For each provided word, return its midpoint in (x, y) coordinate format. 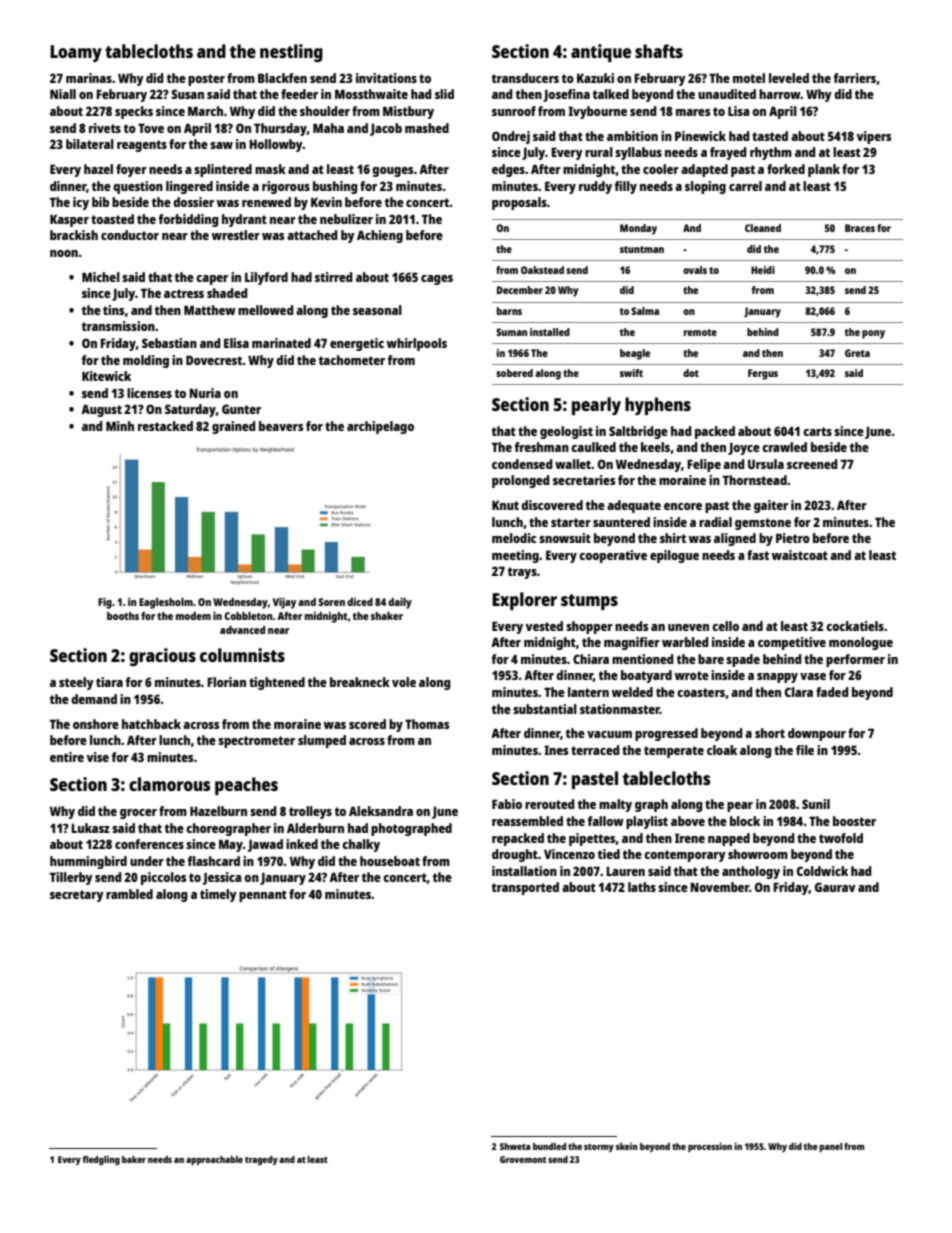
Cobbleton (248, 616)
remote (700, 332)
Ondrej (511, 137)
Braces (860, 228)
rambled (129, 894)
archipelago (380, 427)
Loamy (76, 53)
